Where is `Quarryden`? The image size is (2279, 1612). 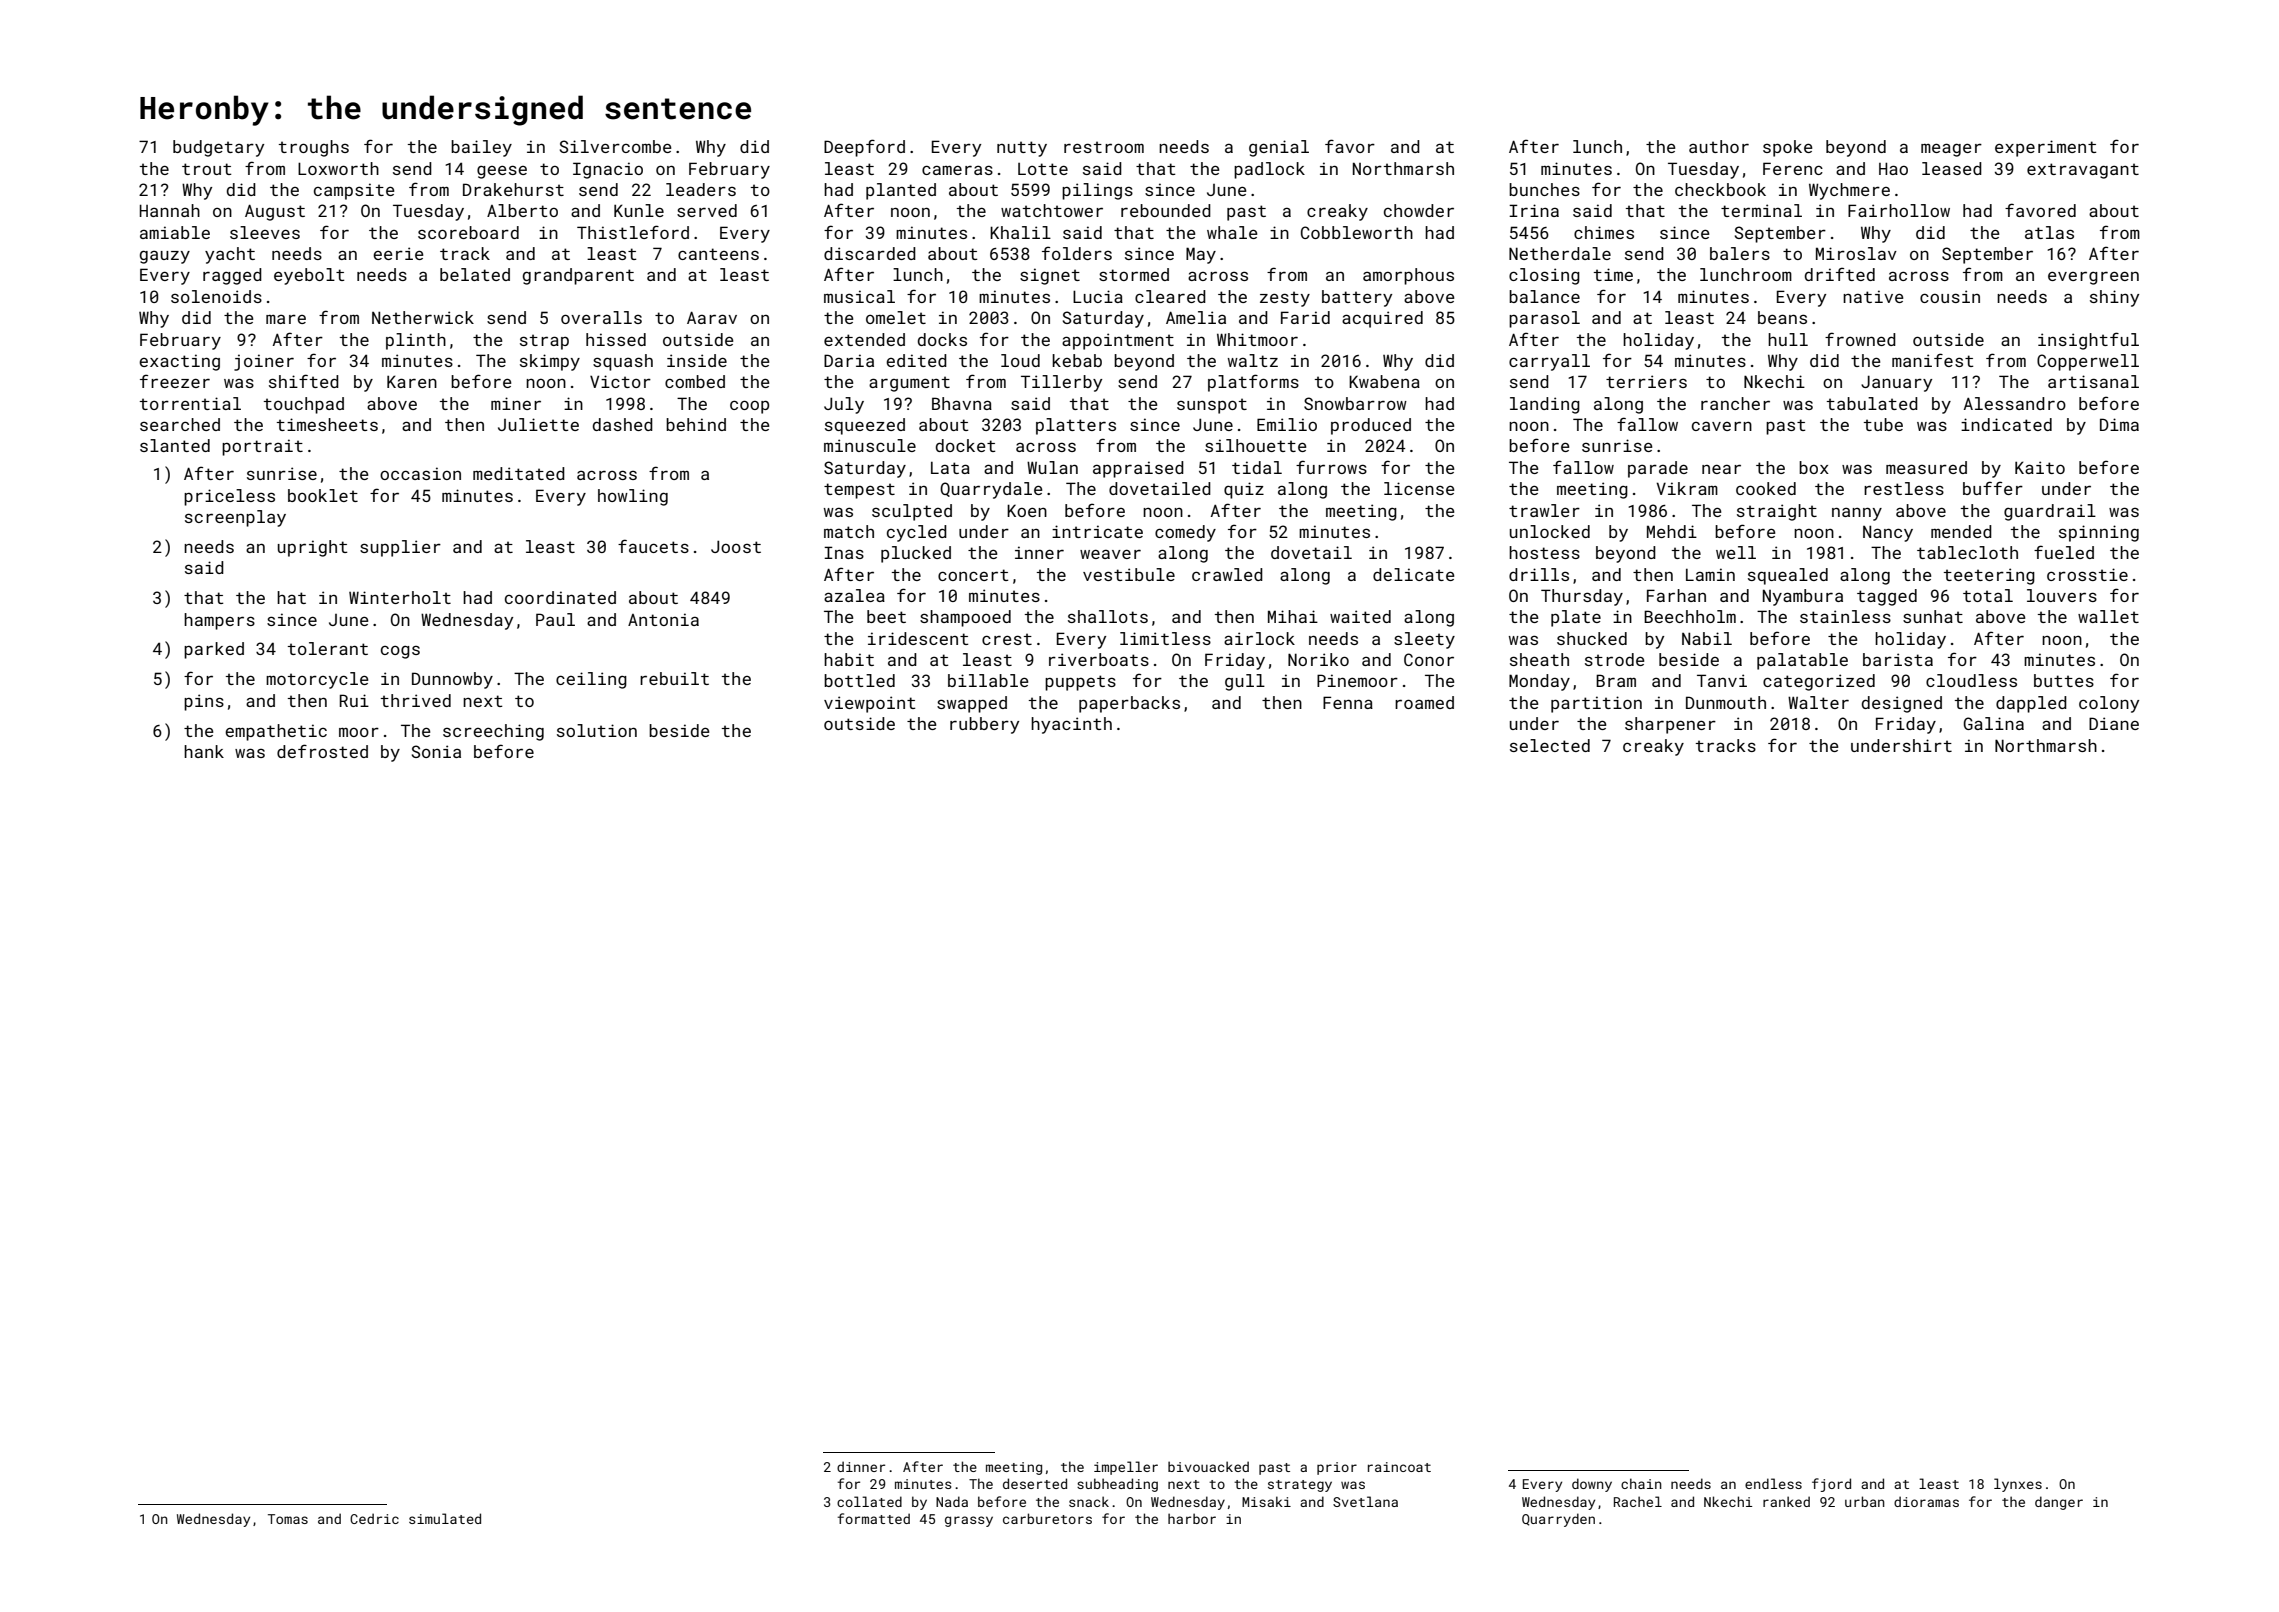
Quarryden is located at coordinates (1558, 1520).
